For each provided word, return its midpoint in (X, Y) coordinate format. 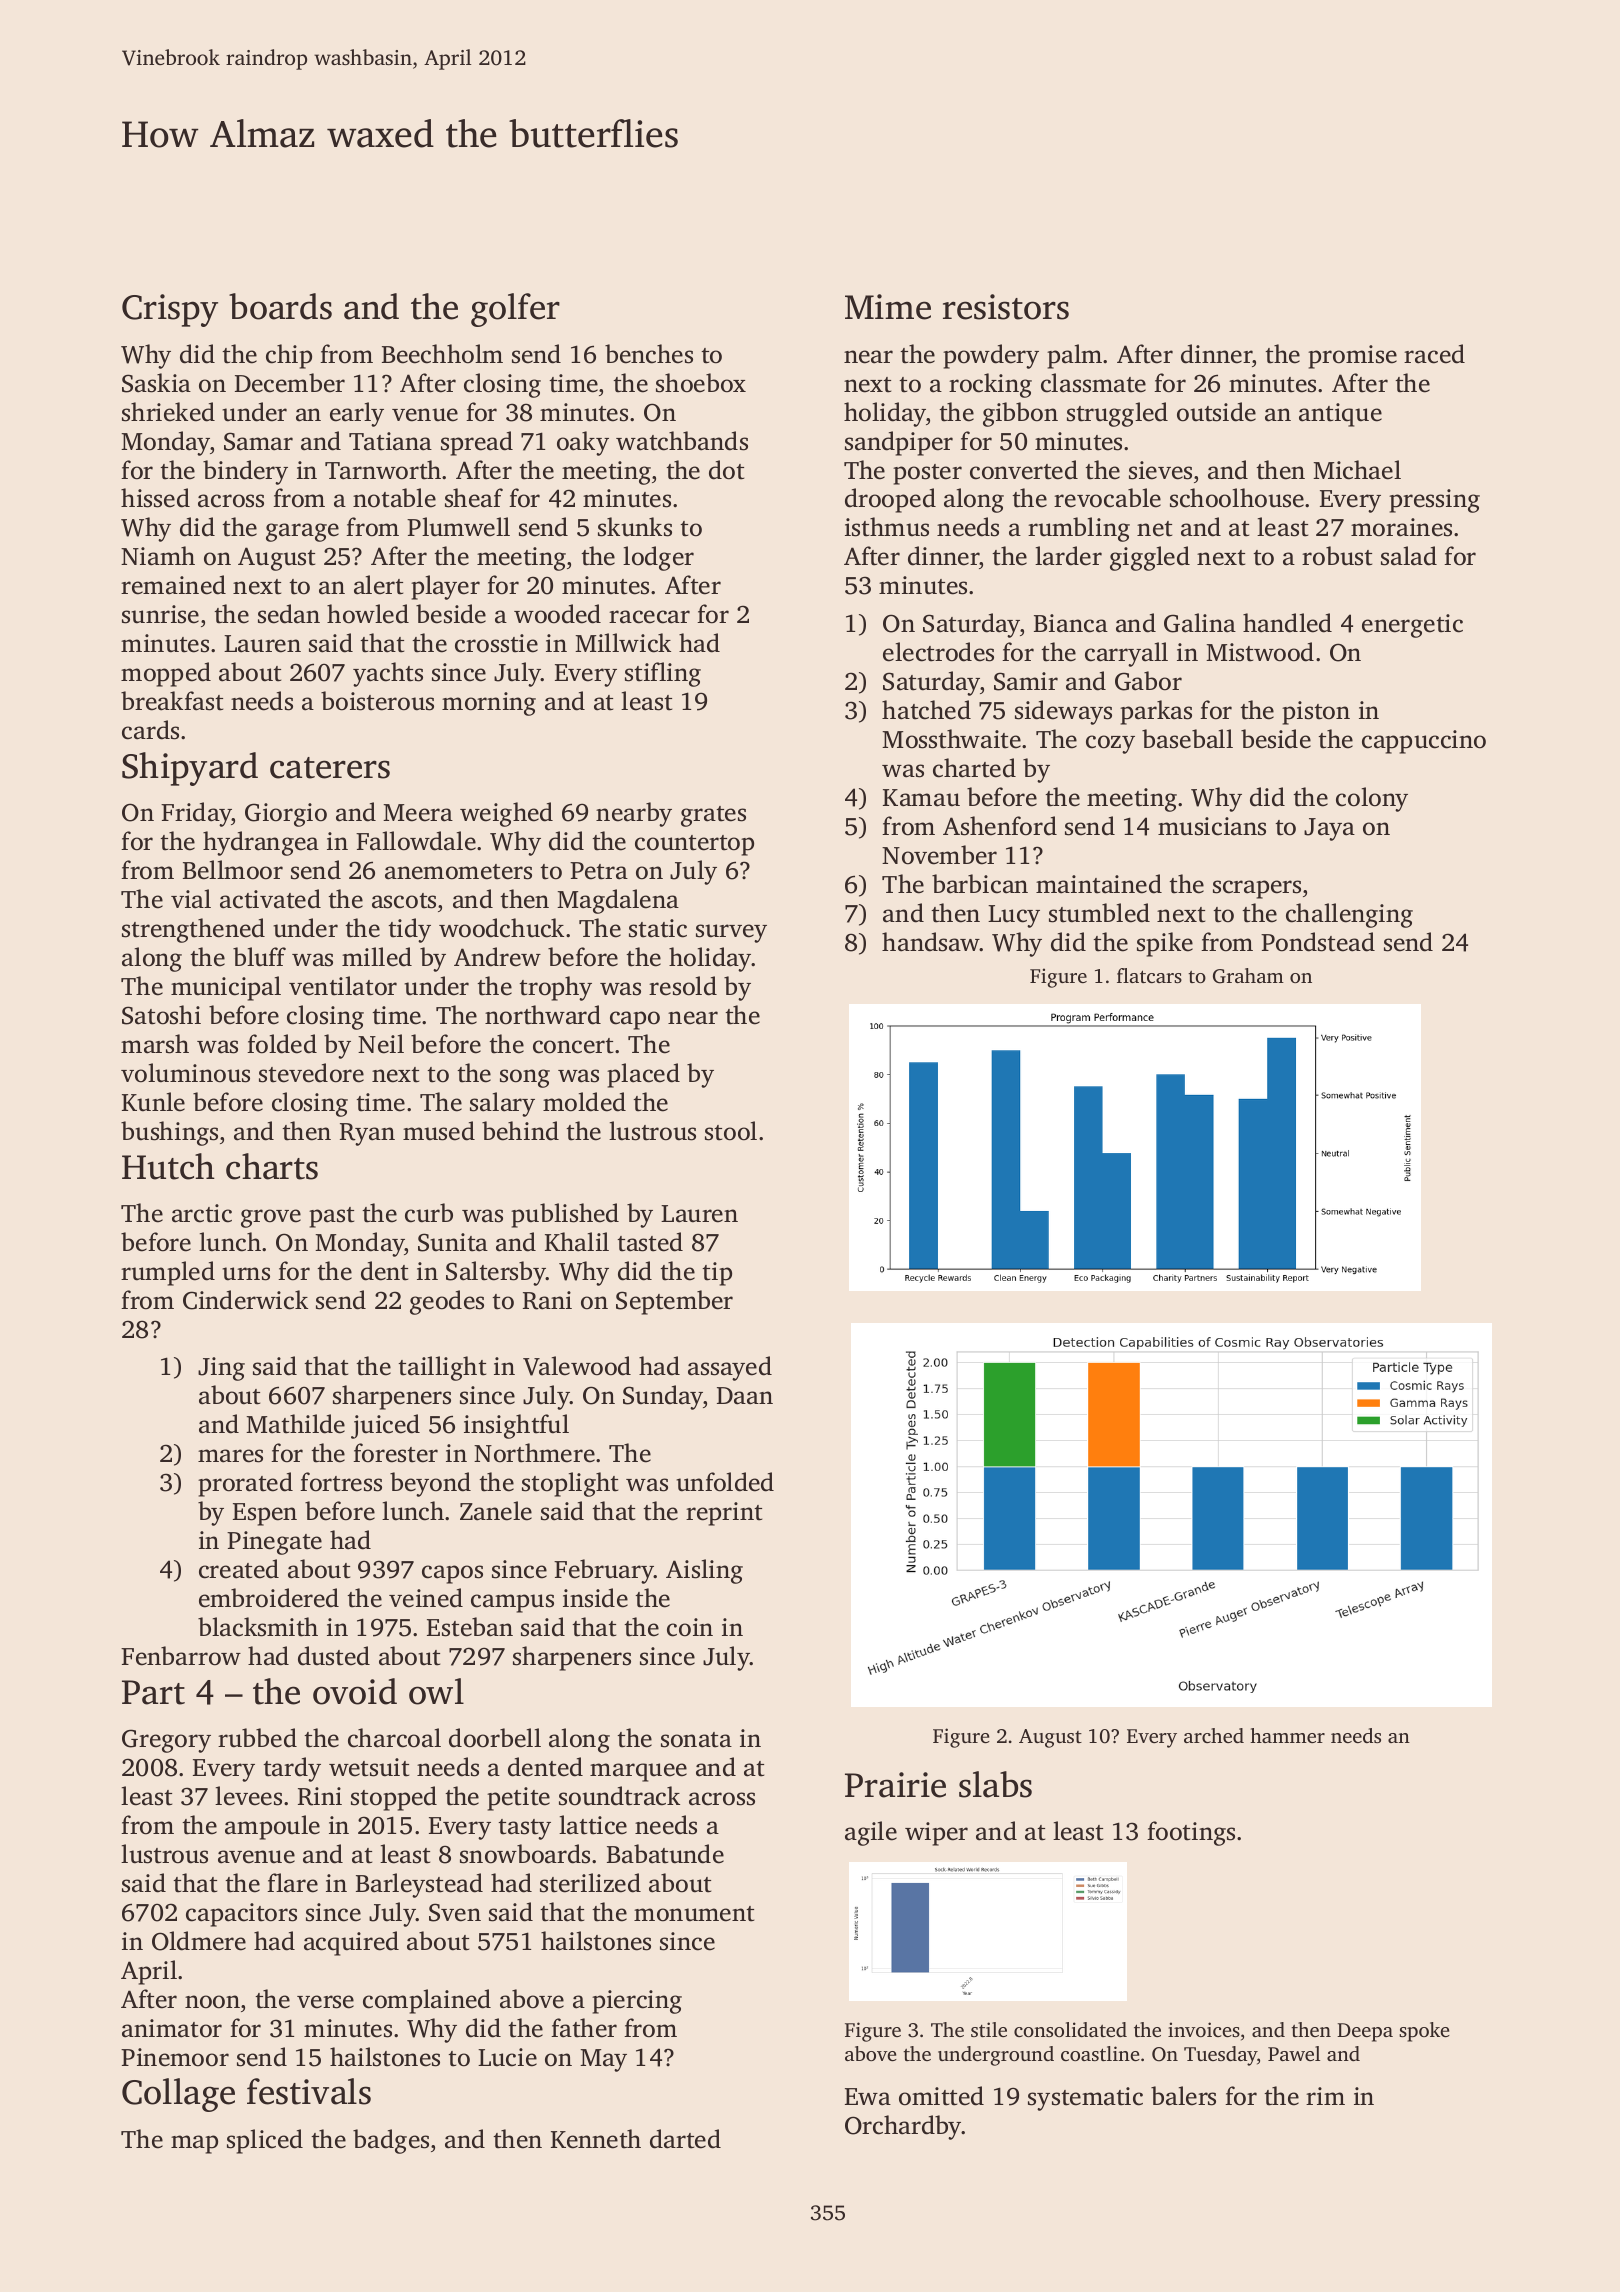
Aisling (704, 1571)
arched (1214, 1735)
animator (172, 2028)
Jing (221, 1369)
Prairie (895, 1785)
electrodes (938, 652)
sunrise (160, 614)
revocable (1107, 498)
